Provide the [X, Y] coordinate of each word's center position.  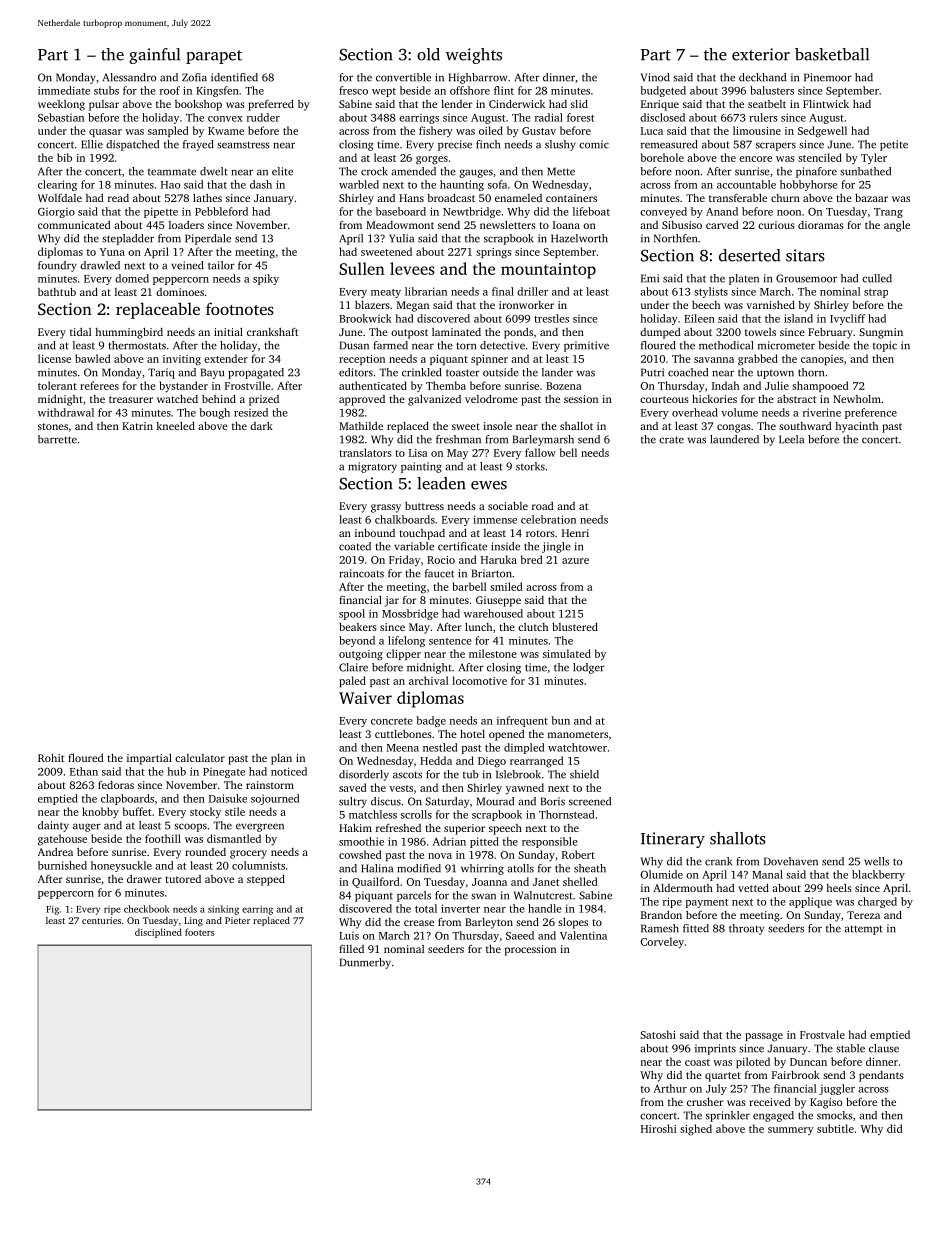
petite [894, 145]
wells [876, 861]
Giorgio [56, 213]
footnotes [240, 308]
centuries [101, 920]
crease [419, 923]
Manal [767, 874]
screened [590, 801]
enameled [518, 198]
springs [494, 253]
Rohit [51, 757]
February [830, 333]
